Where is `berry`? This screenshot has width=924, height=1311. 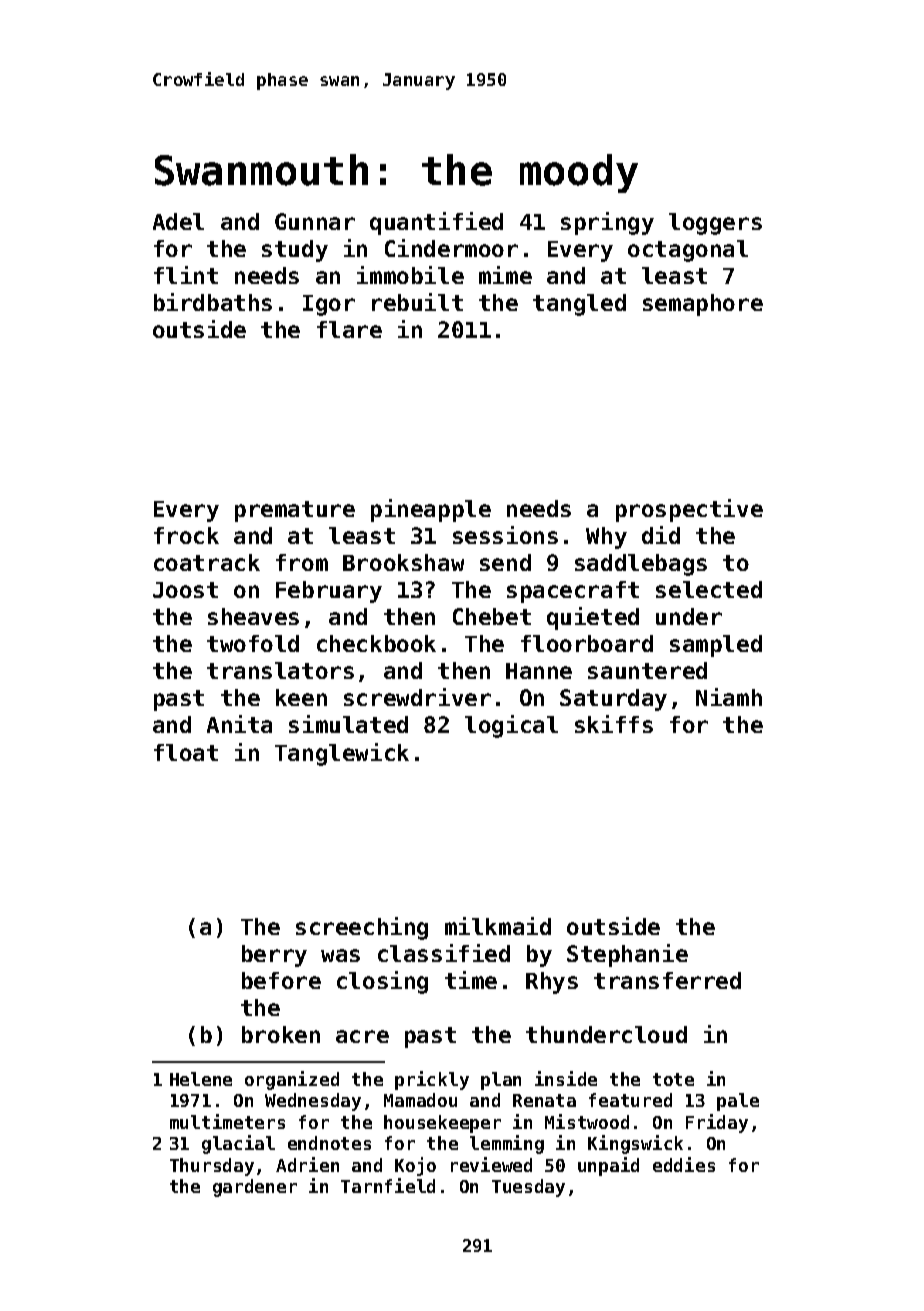
berry is located at coordinates (274, 956).
